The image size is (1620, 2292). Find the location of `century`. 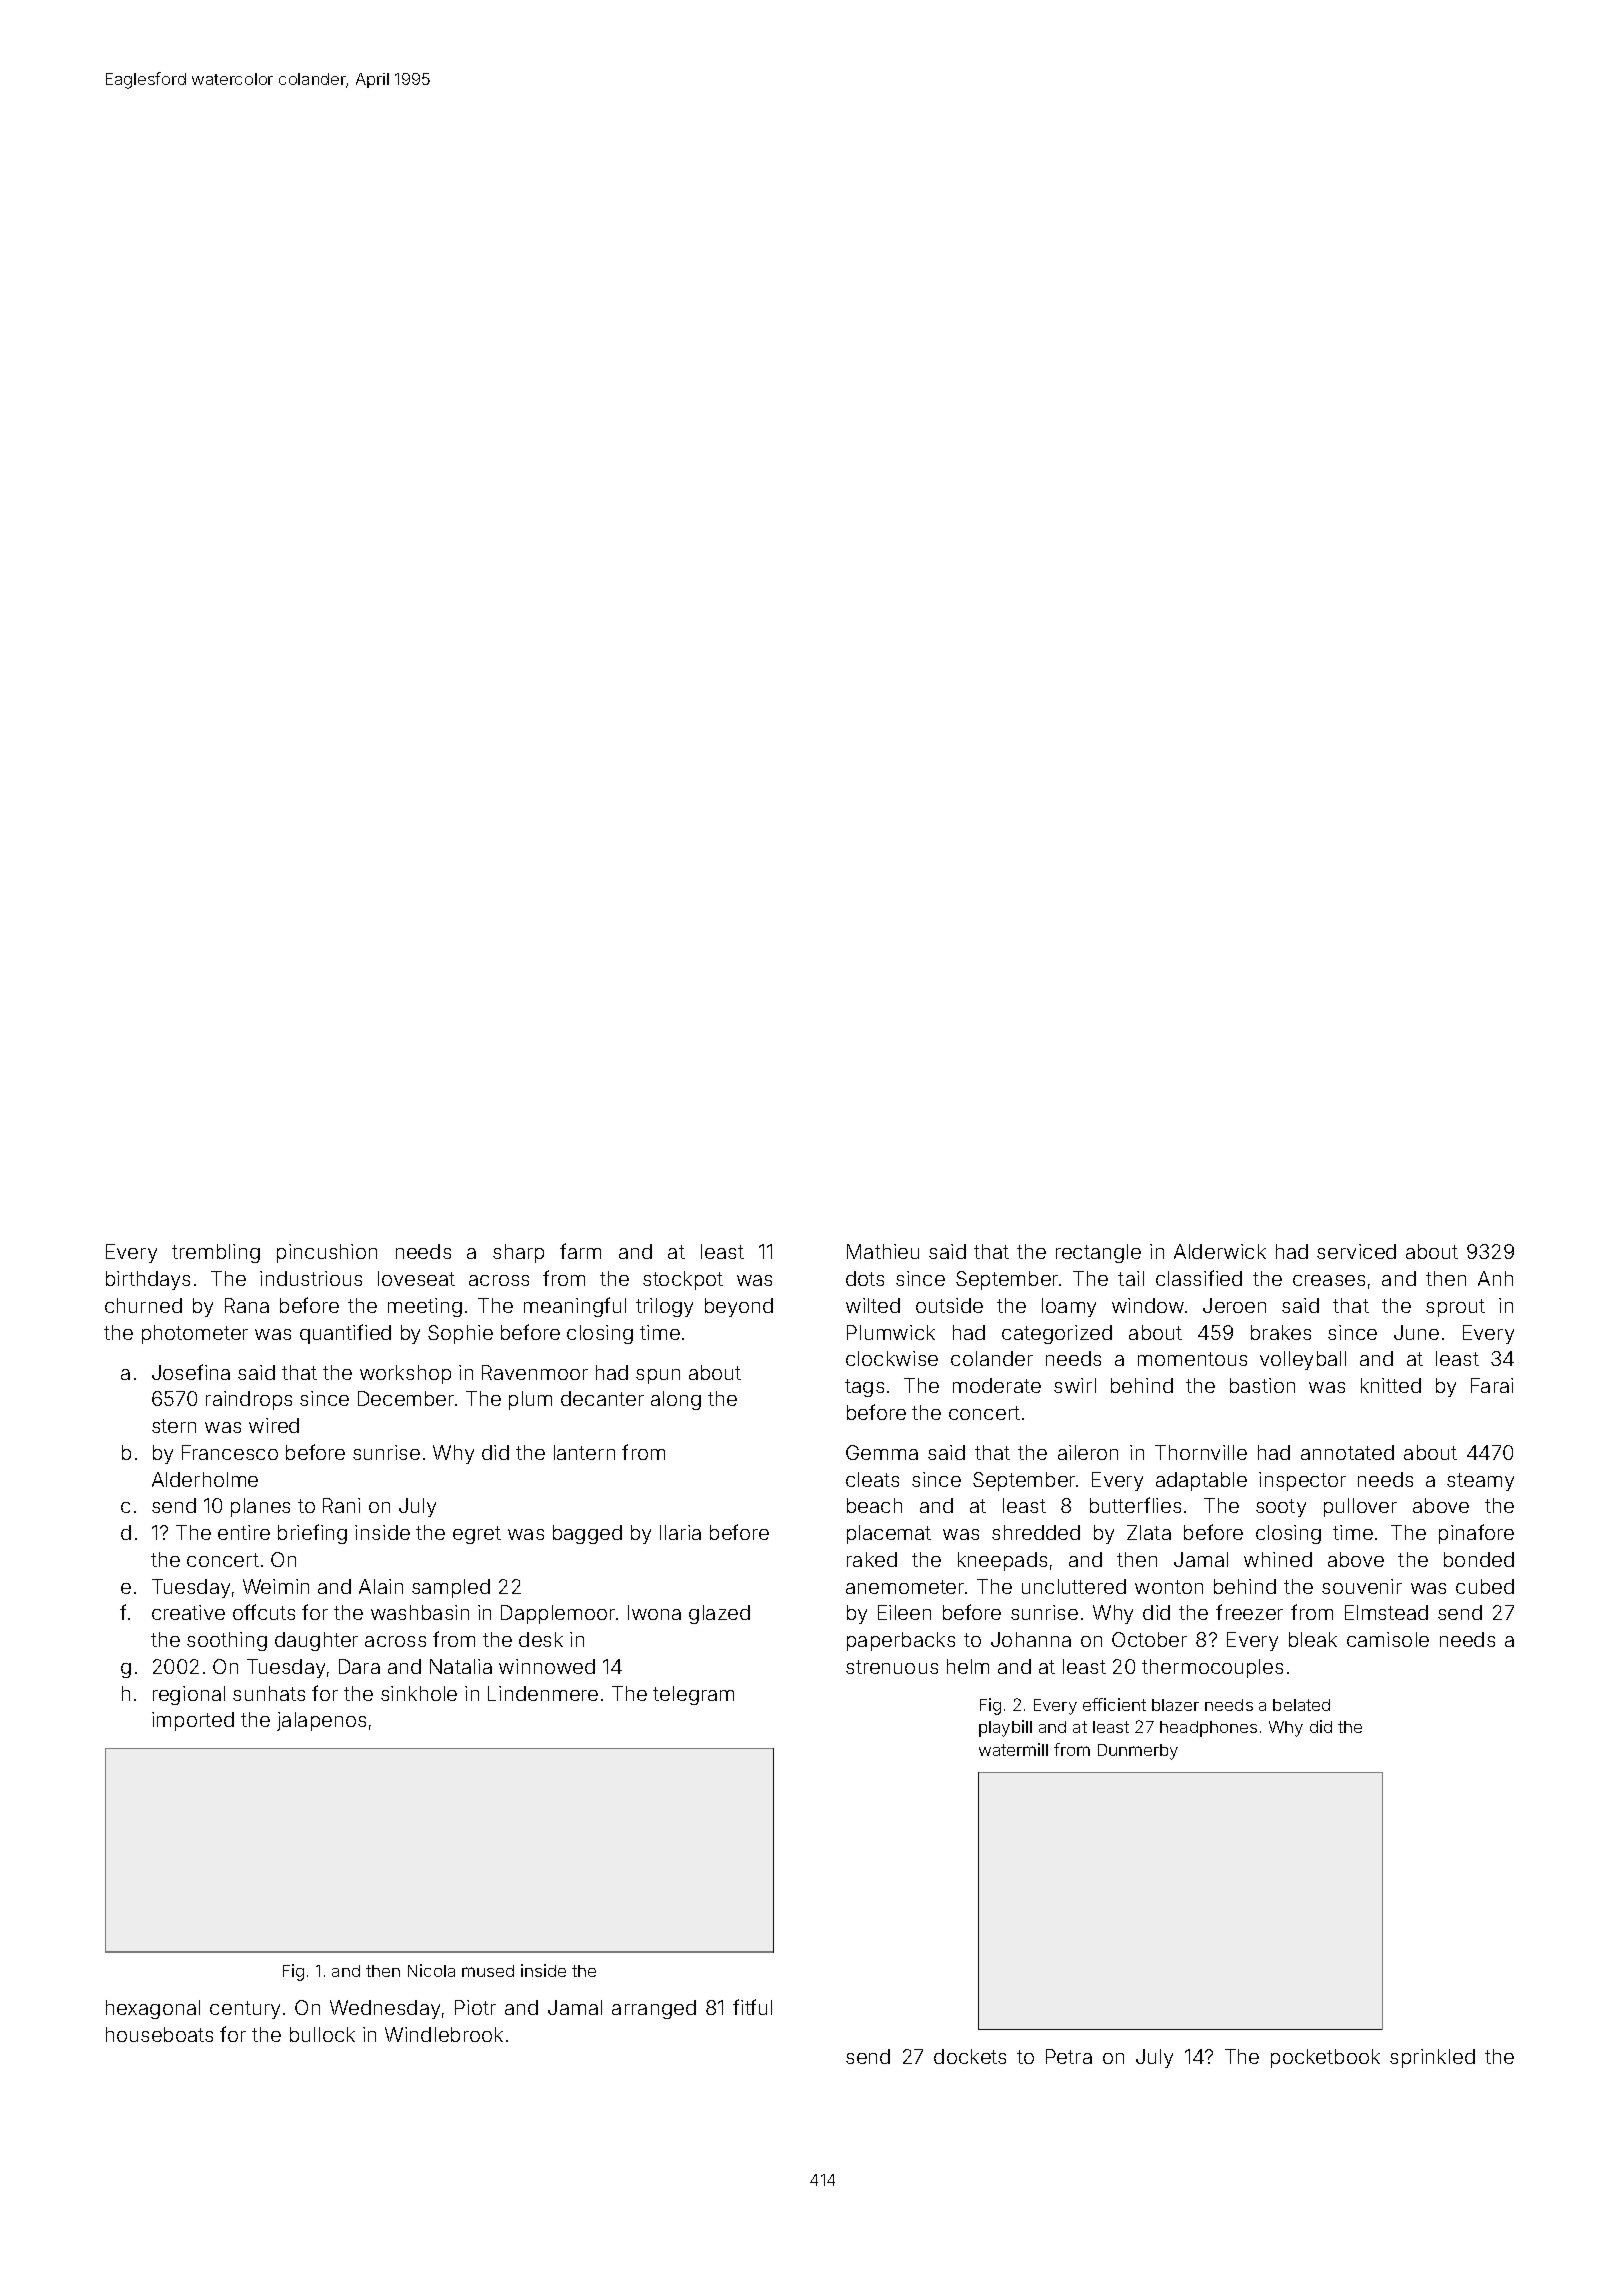

century is located at coordinates (245, 2010).
